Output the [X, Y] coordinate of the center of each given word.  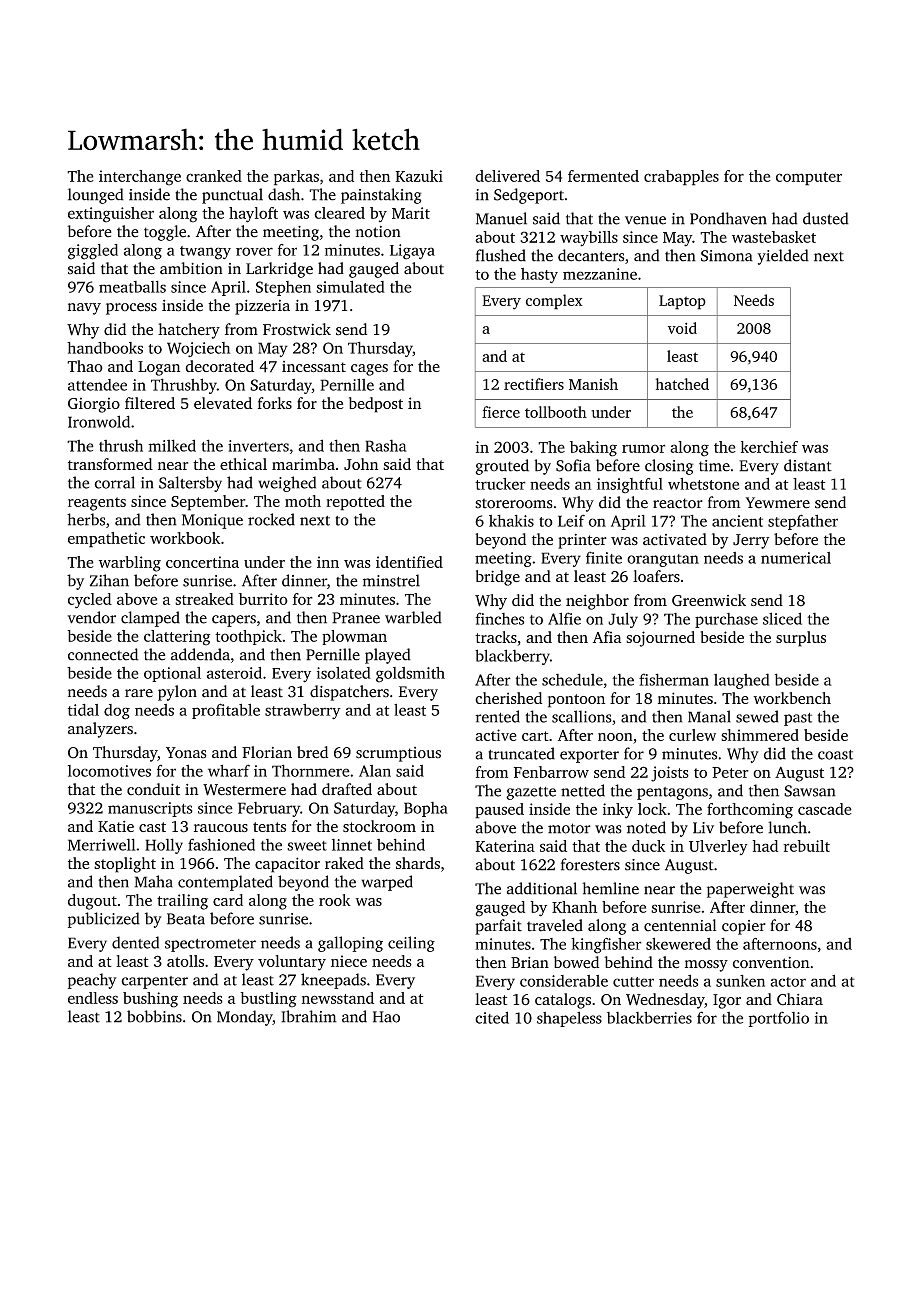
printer [582, 541]
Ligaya [412, 252]
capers [234, 621]
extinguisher [111, 215]
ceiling [411, 944]
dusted [826, 218]
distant [808, 465]
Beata [186, 919]
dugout [92, 902]
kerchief [769, 447]
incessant [314, 366]
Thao [85, 366]
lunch [787, 827]
